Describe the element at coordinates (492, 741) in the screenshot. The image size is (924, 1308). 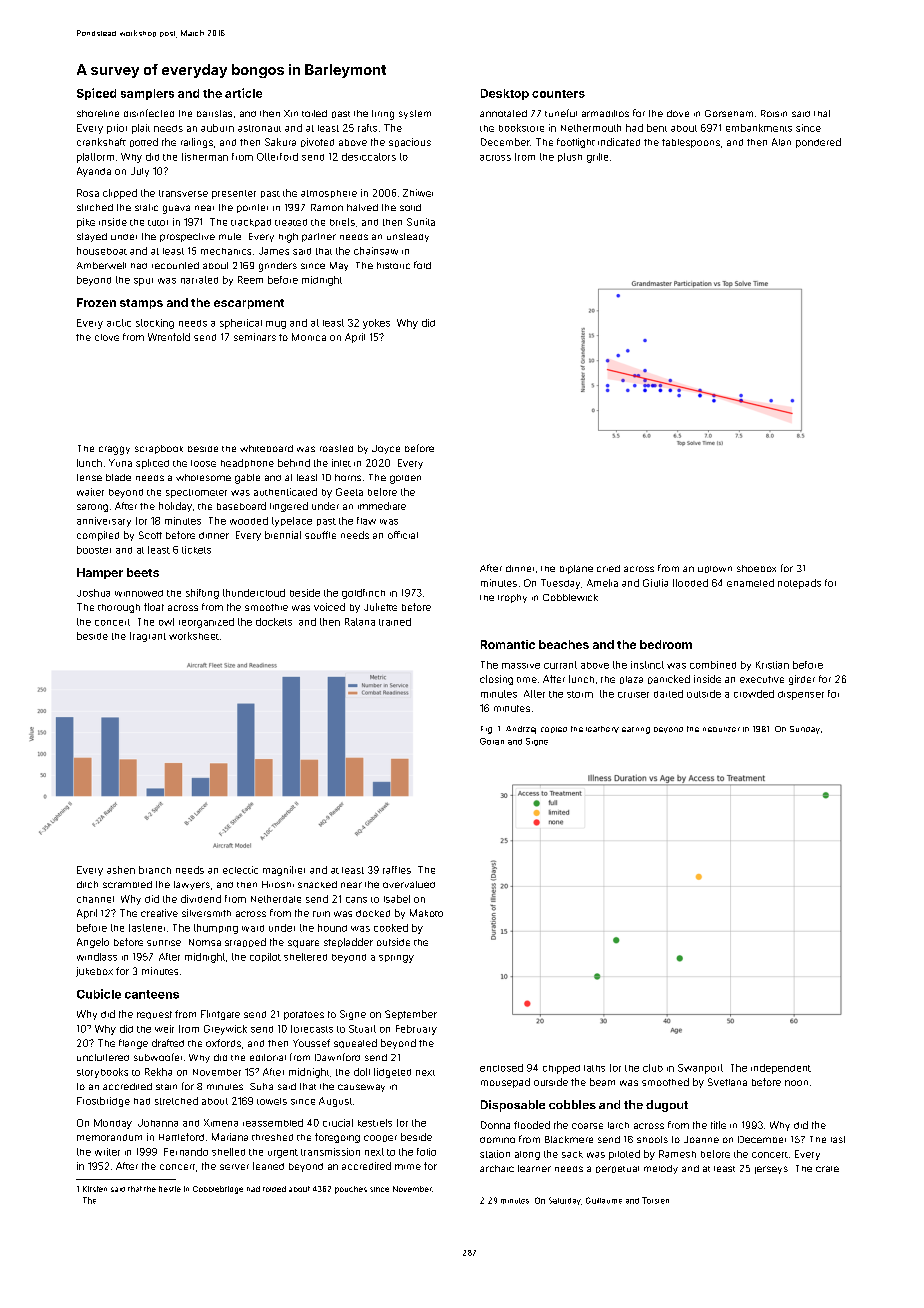
I see `Goran` at that location.
